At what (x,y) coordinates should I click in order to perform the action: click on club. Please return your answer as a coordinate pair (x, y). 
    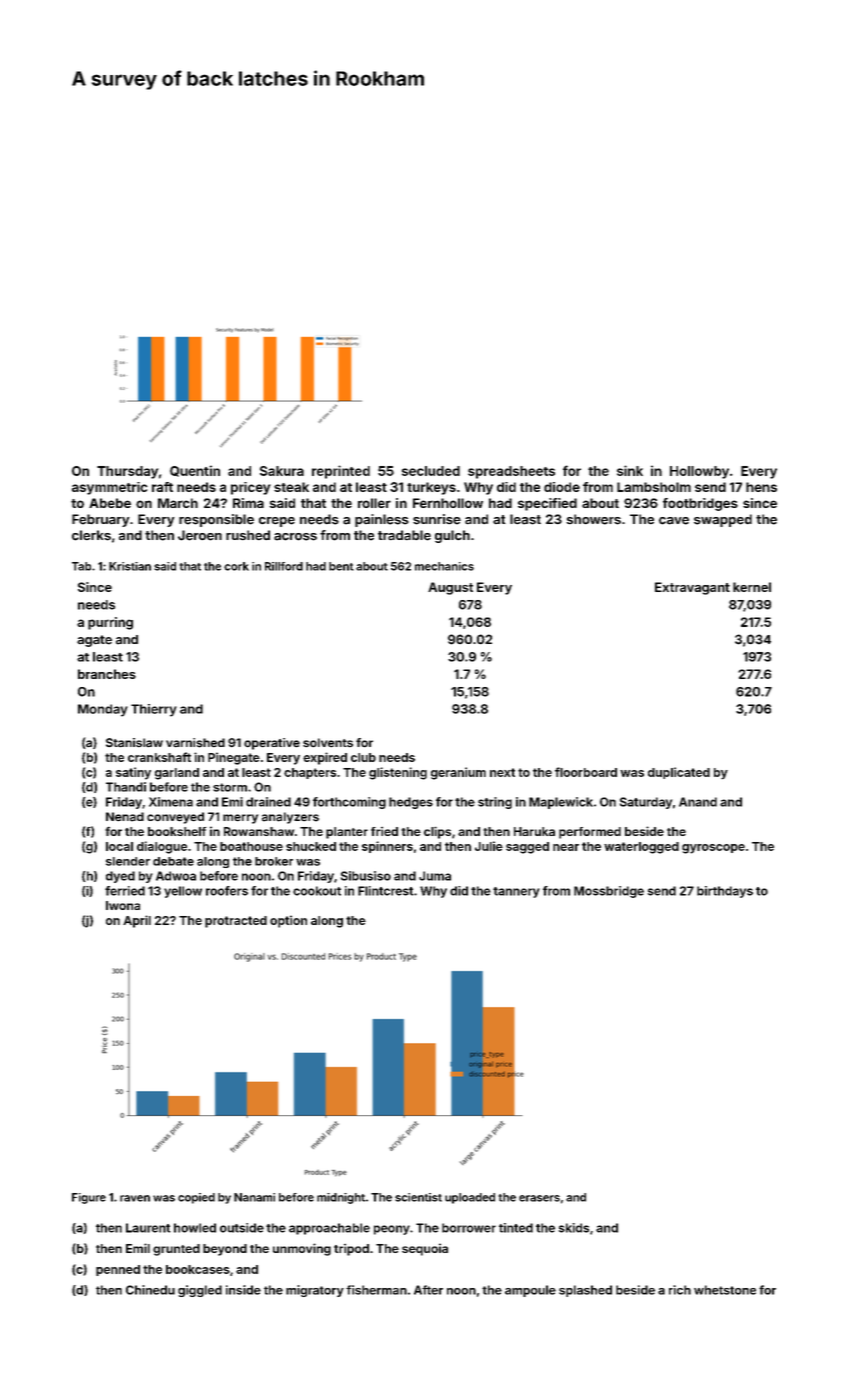
    Looking at the image, I should click on (363, 757).
